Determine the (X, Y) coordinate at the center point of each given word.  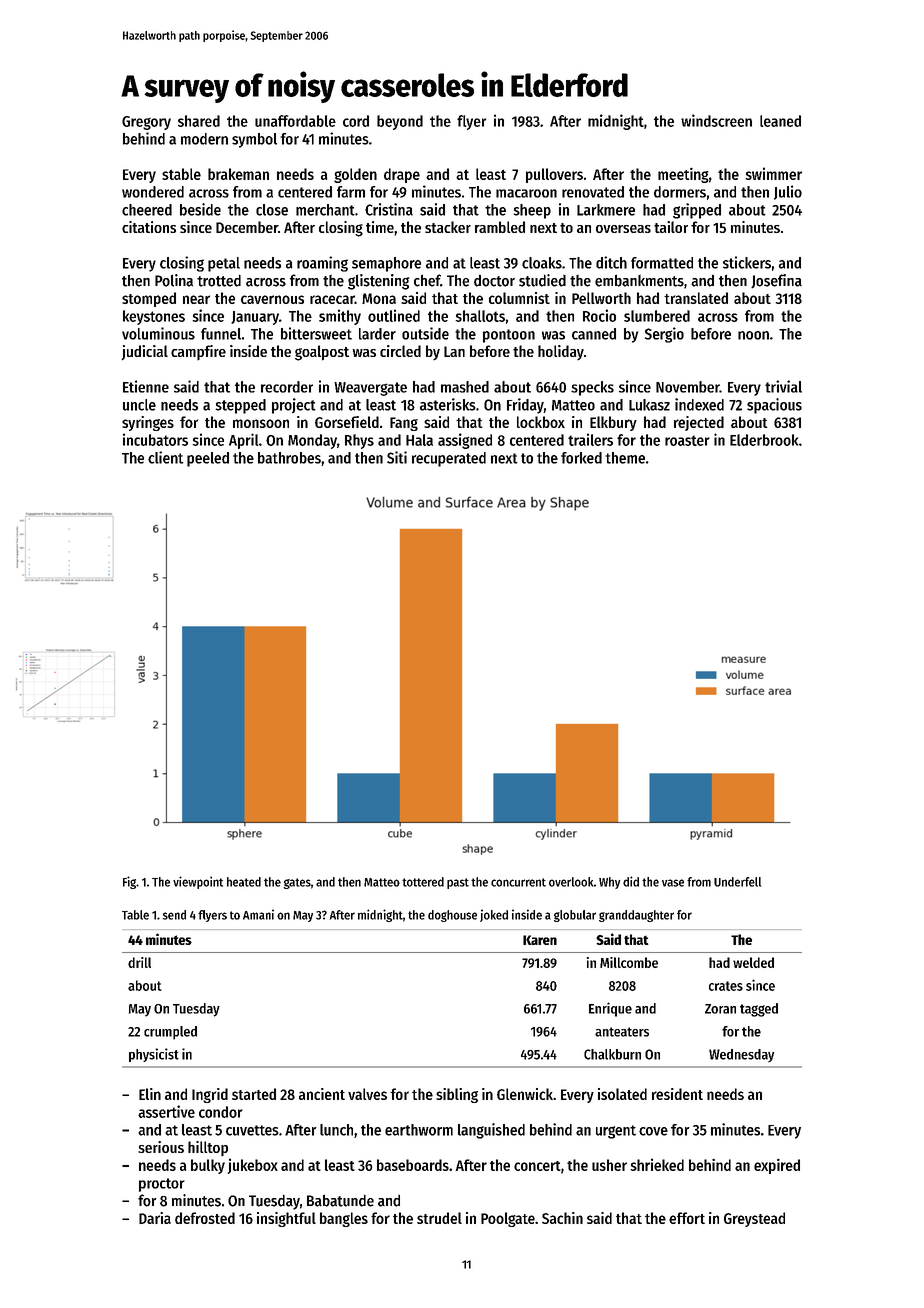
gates (297, 883)
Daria (155, 1218)
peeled (208, 459)
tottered (423, 882)
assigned (465, 441)
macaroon (526, 193)
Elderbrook (764, 440)
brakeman (238, 174)
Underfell (737, 882)
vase (673, 883)
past (458, 883)
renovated (593, 192)
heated (244, 882)
